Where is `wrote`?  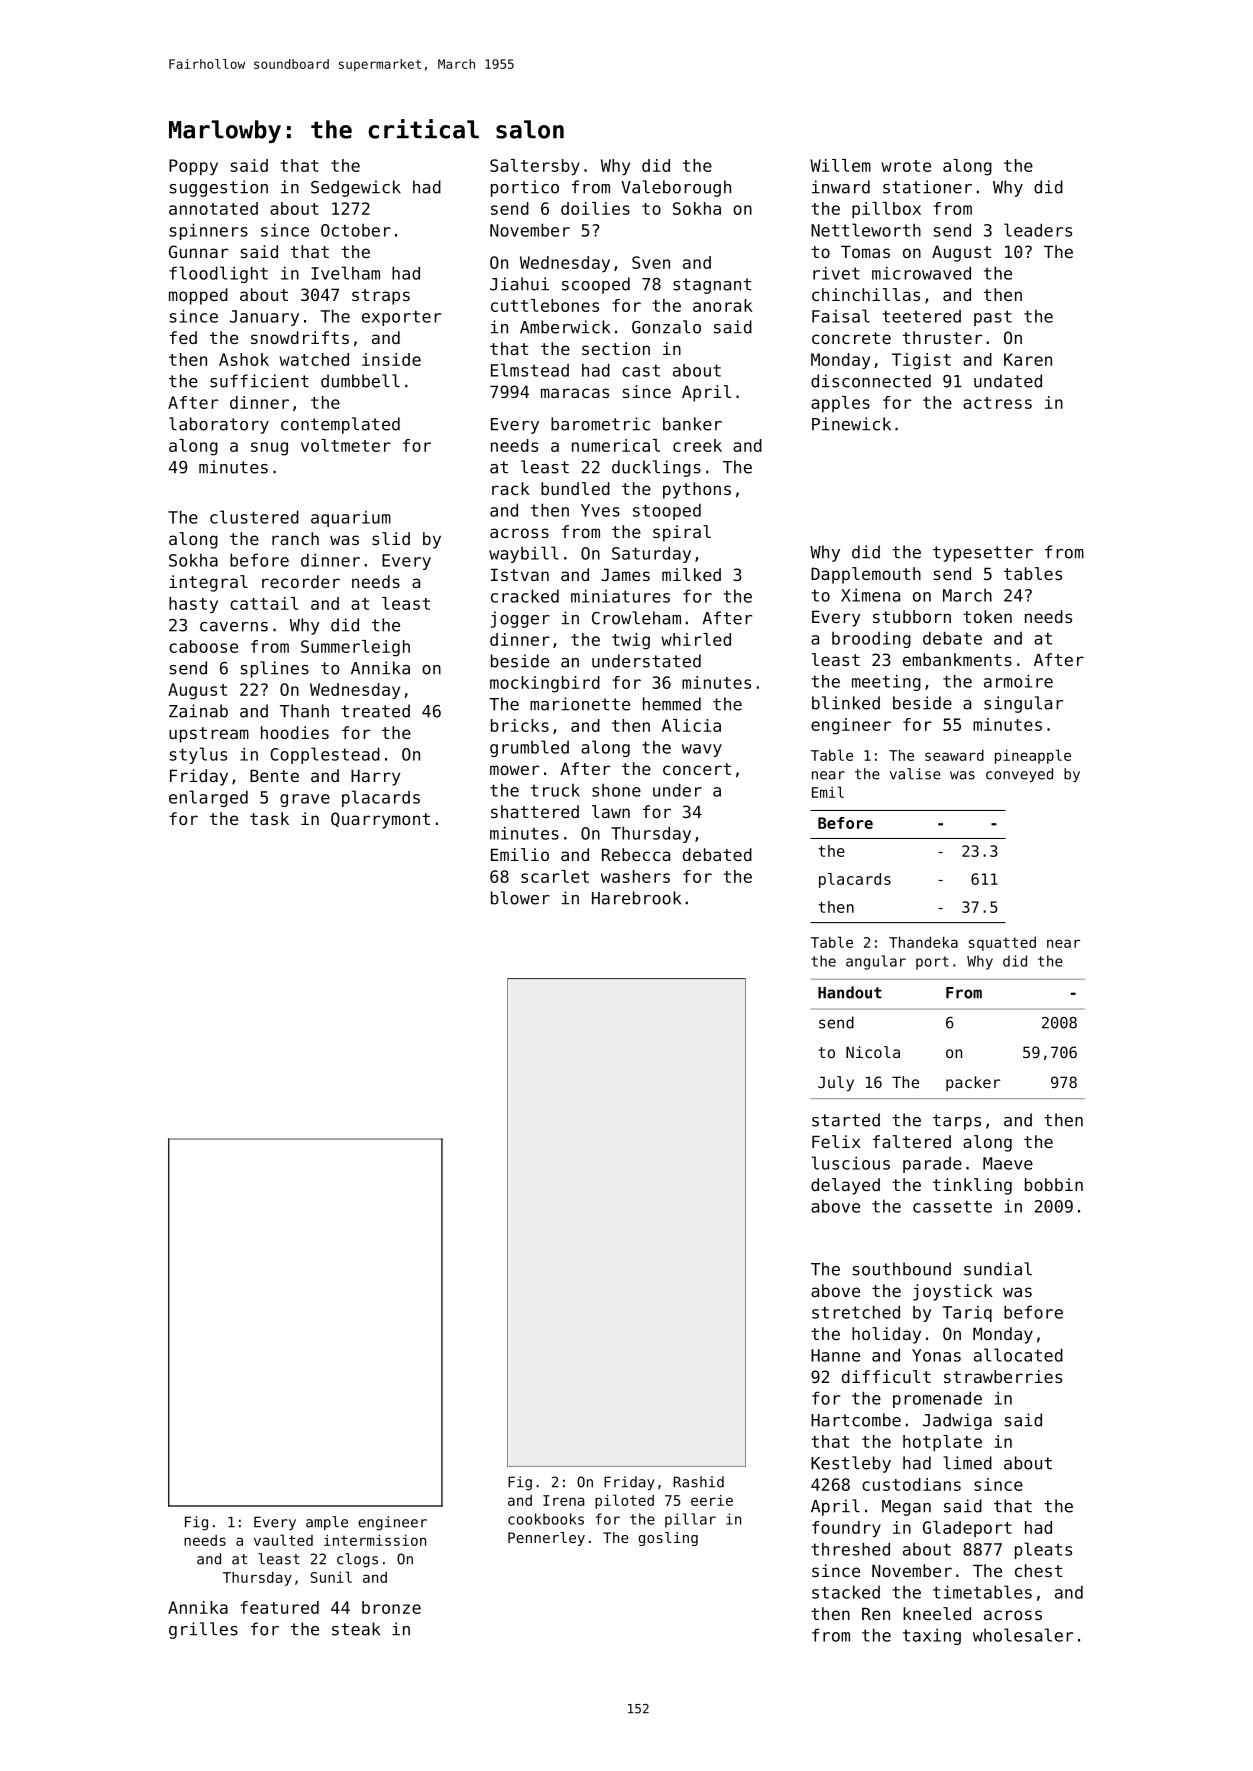
wrote is located at coordinates (906, 166).
